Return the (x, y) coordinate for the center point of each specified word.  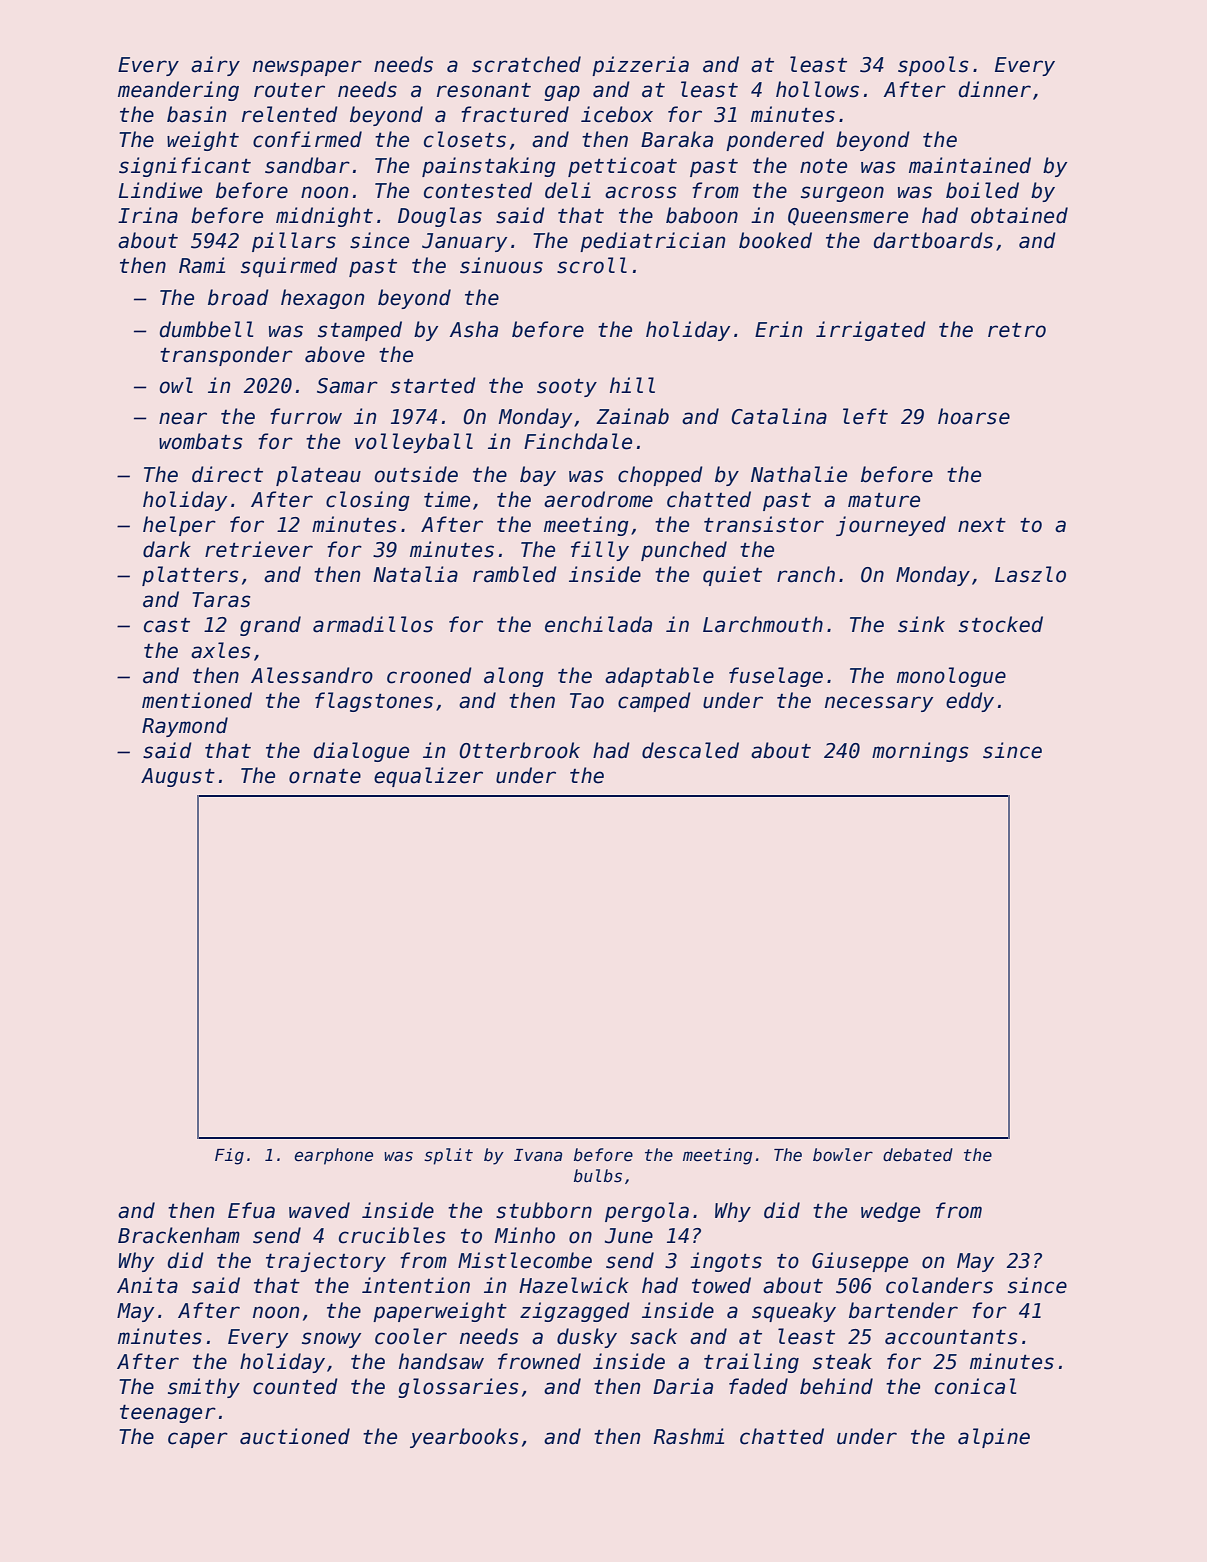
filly (600, 551)
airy (215, 66)
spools (933, 66)
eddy (970, 702)
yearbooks (464, 1438)
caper (198, 1440)
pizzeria (640, 66)
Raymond (185, 727)
